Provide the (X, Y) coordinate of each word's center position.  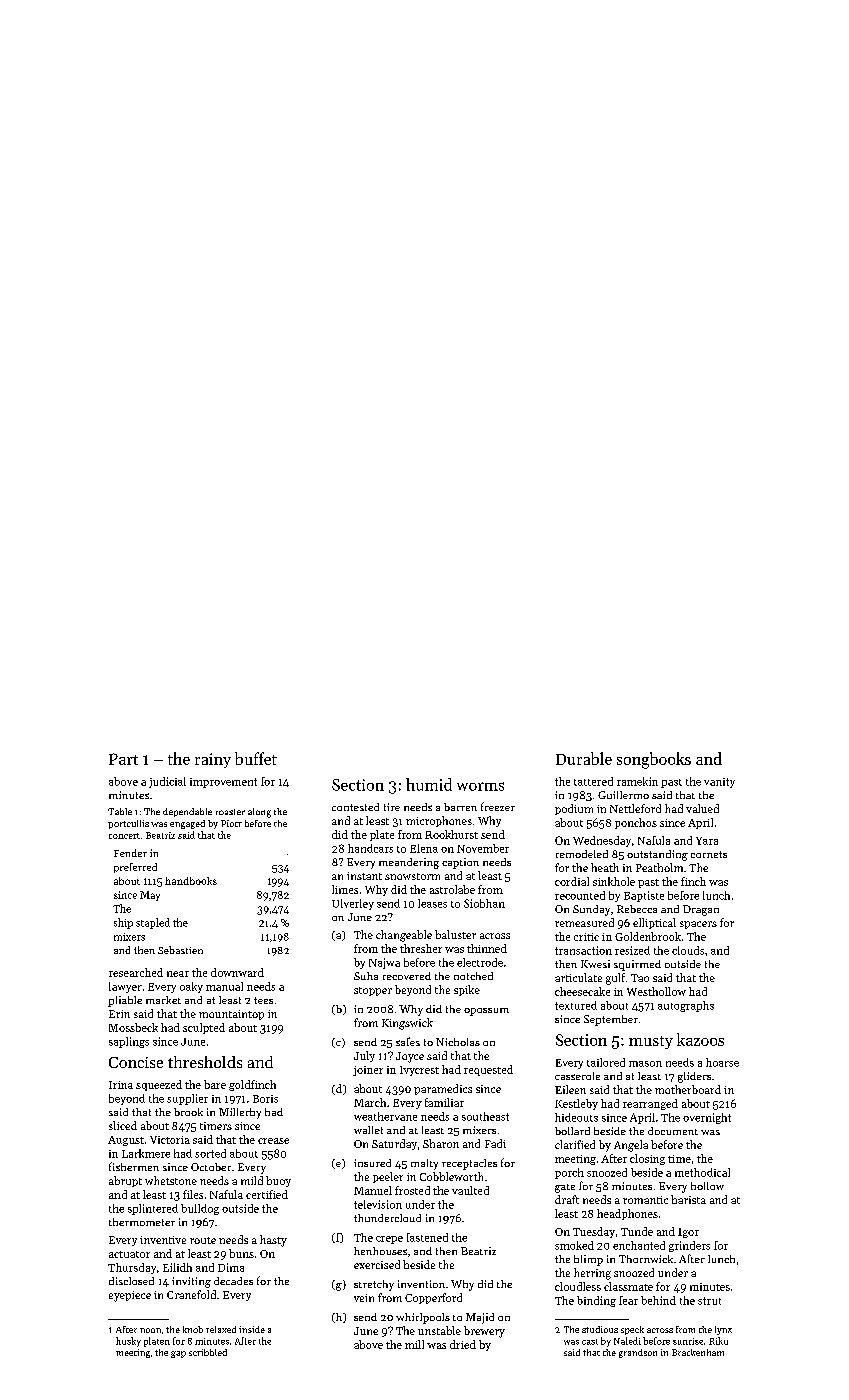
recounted (580, 895)
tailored (606, 1062)
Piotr (231, 823)
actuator (129, 1254)
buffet (256, 758)
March (370, 1102)
